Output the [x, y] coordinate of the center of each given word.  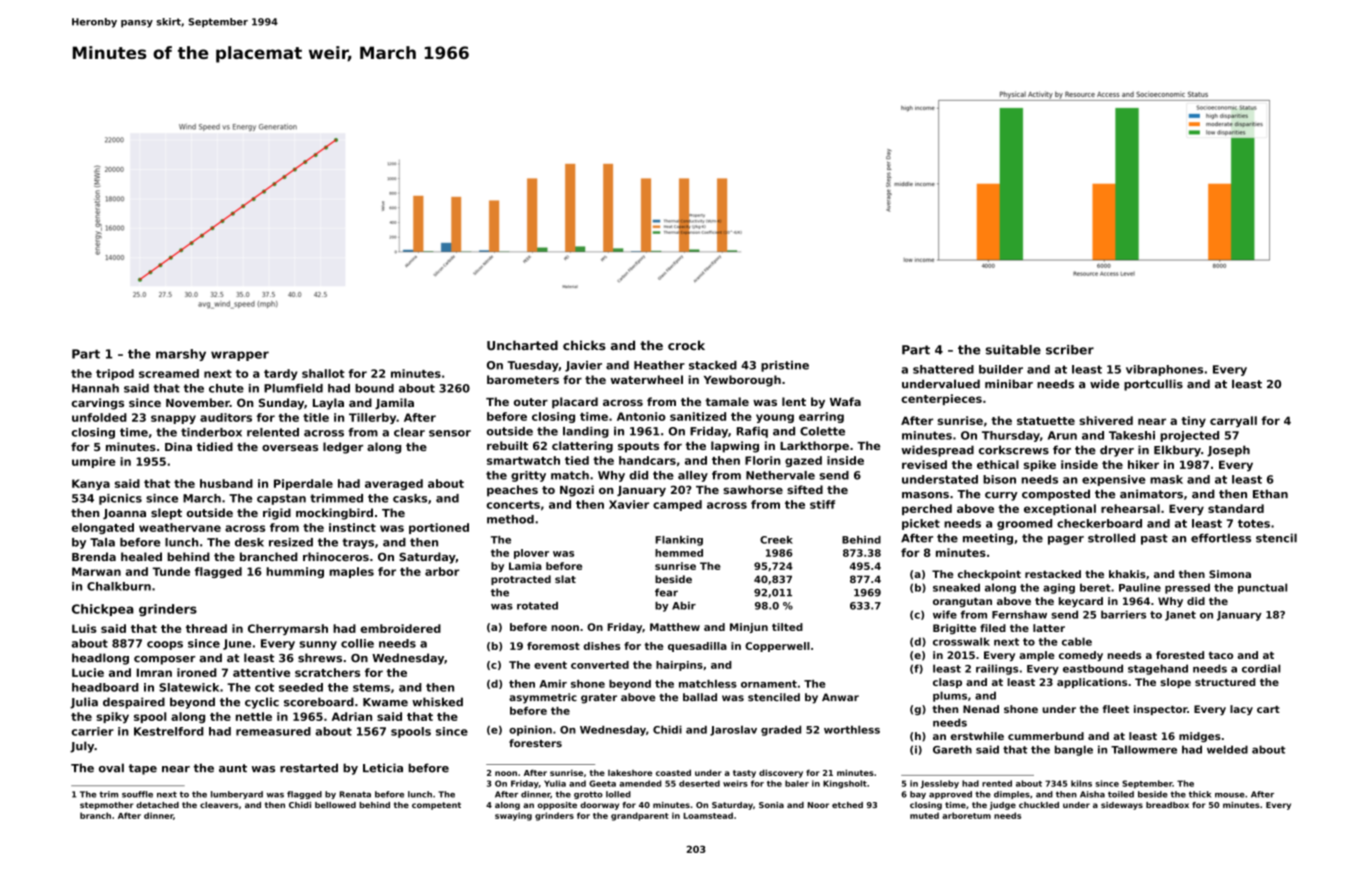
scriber [1070, 350]
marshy [181, 355]
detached [157, 805]
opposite [557, 806]
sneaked [956, 587]
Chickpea [103, 610]
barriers [1123, 614]
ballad [700, 697]
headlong [100, 659]
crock [686, 345]
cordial [1261, 668]
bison [999, 479]
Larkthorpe [814, 447]
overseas [290, 448]
